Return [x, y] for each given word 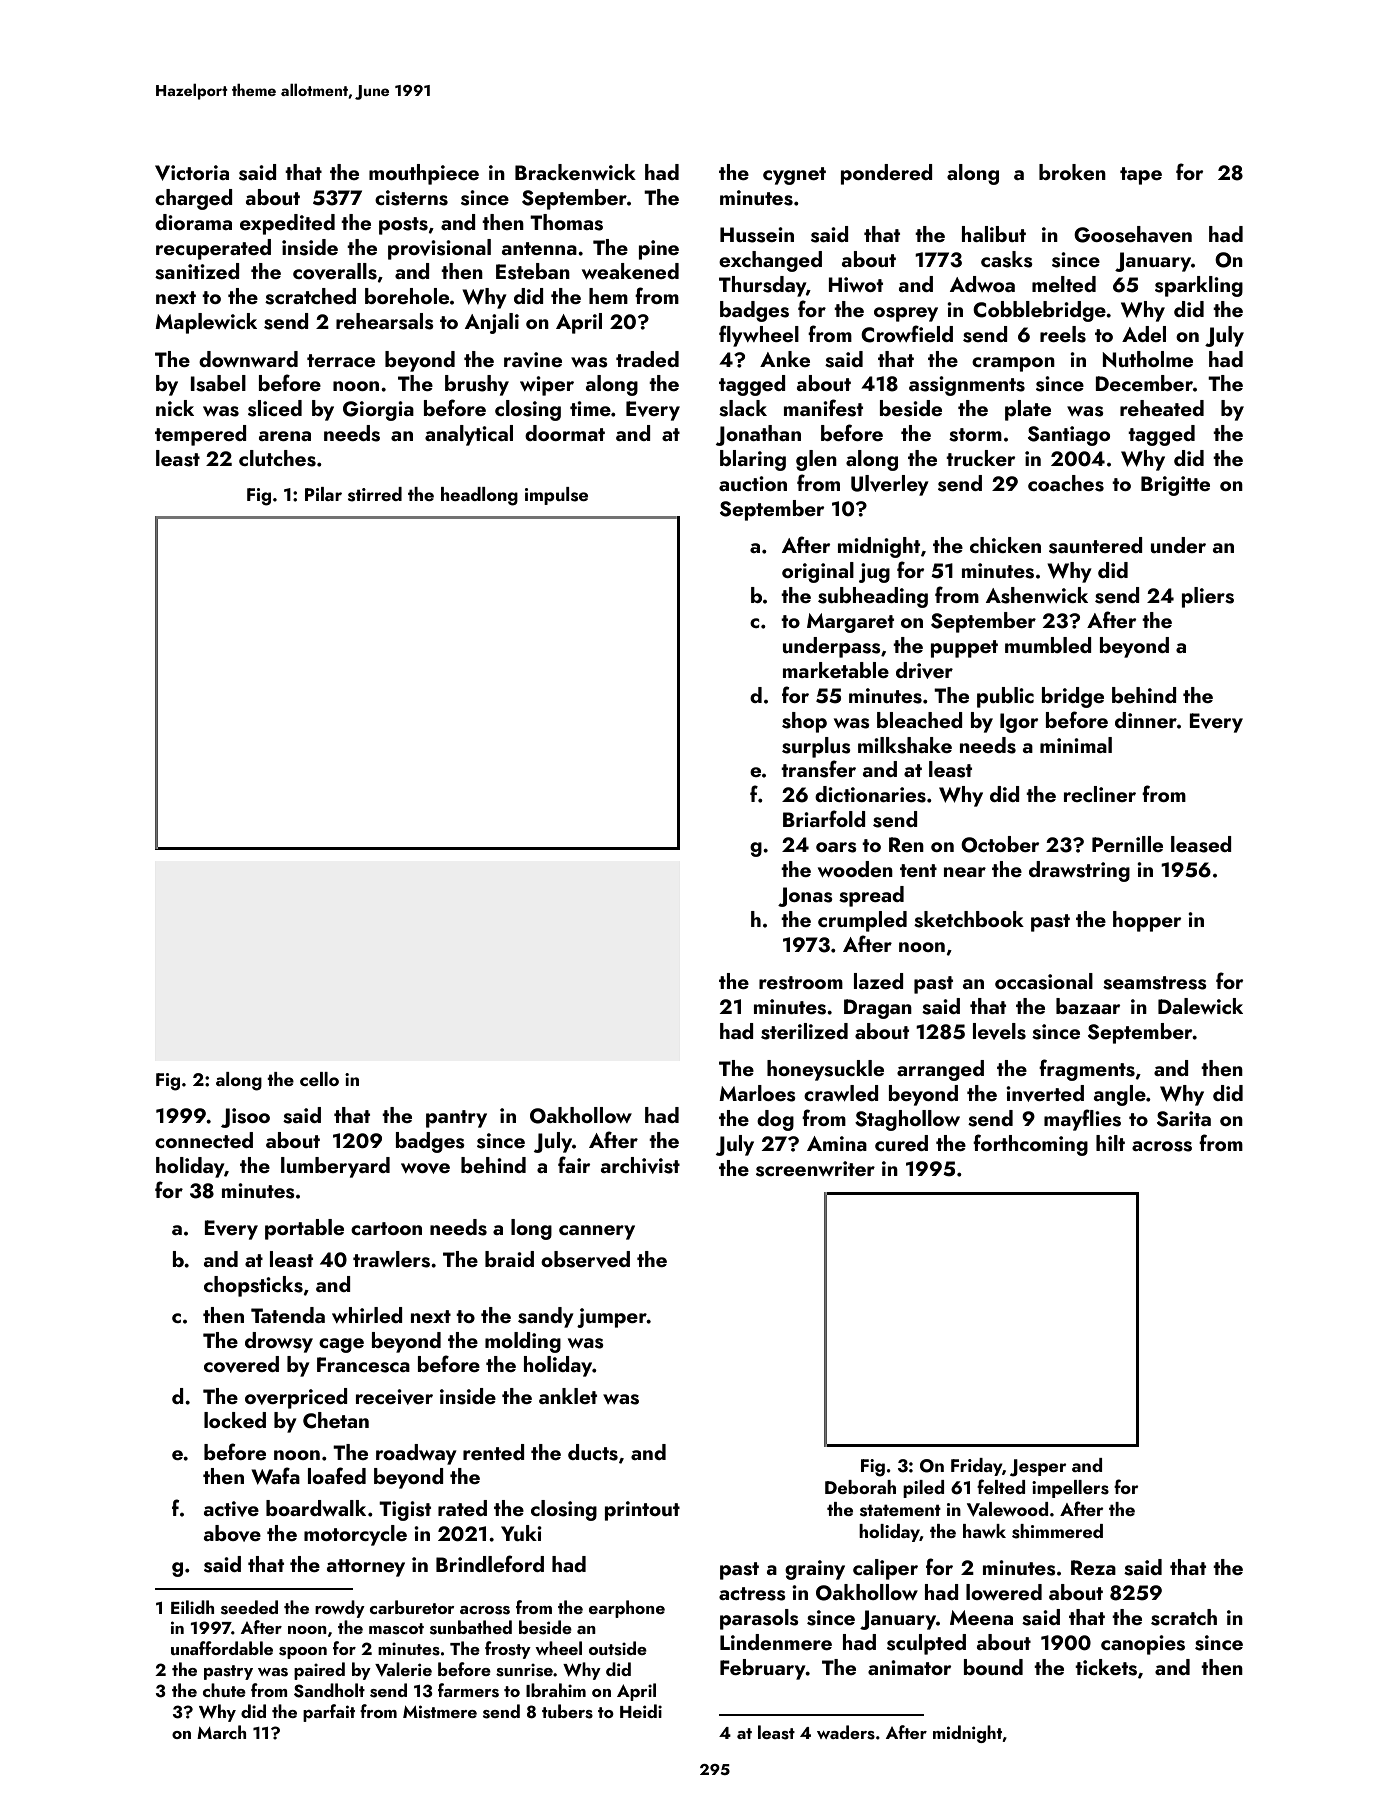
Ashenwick [1037, 595]
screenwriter [815, 1169]
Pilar [323, 494]
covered [241, 1364]
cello [319, 1079]
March [221, 1732]
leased [1201, 844]
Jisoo [245, 1118]
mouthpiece [424, 174]
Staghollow [907, 1120]
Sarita [1184, 1119]
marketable [836, 670]
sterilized [804, 1031]
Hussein [757, 235]
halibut [994, 234]
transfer [818, 769]
